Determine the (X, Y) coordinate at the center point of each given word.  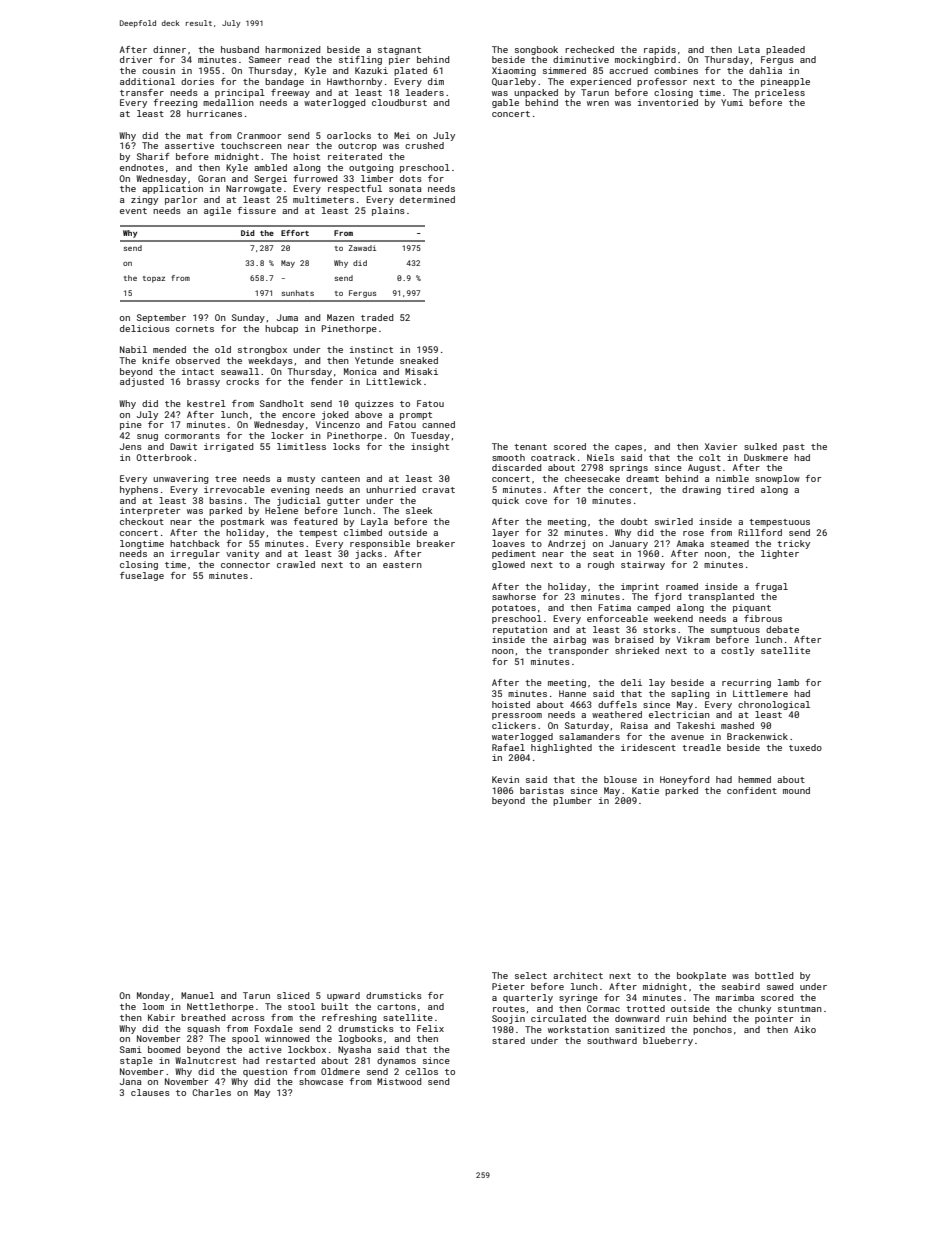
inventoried (668, 102)
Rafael (508, 747)
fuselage (142, 576)
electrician (679, 714)
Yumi (732, 102)
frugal (771, 587)
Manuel (197, 995)
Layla (374, 522)
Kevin (505, 779)
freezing (175, 103)
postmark (242, 522)
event (133, 211)
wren (598, 103)
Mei (402, 135)
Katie (645, 790)
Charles (211, 1092)
